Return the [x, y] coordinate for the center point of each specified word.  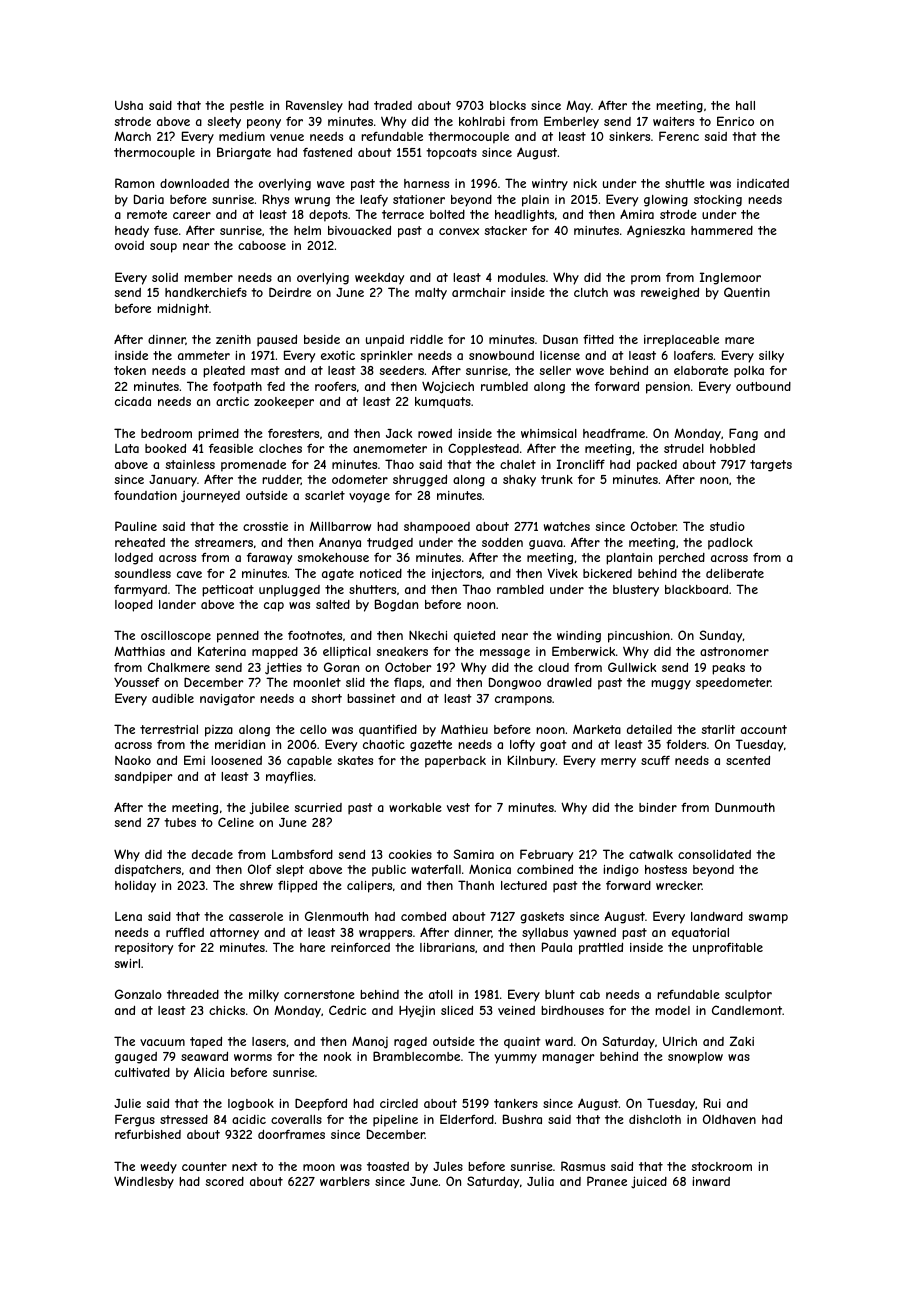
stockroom [721, 1166]
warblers [345, 1181]
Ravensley [314, 106]
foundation [145, 495]
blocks [508, 105]
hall [745, 105]
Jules [448, 1166]
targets [771, 466]
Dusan [560, 339]
